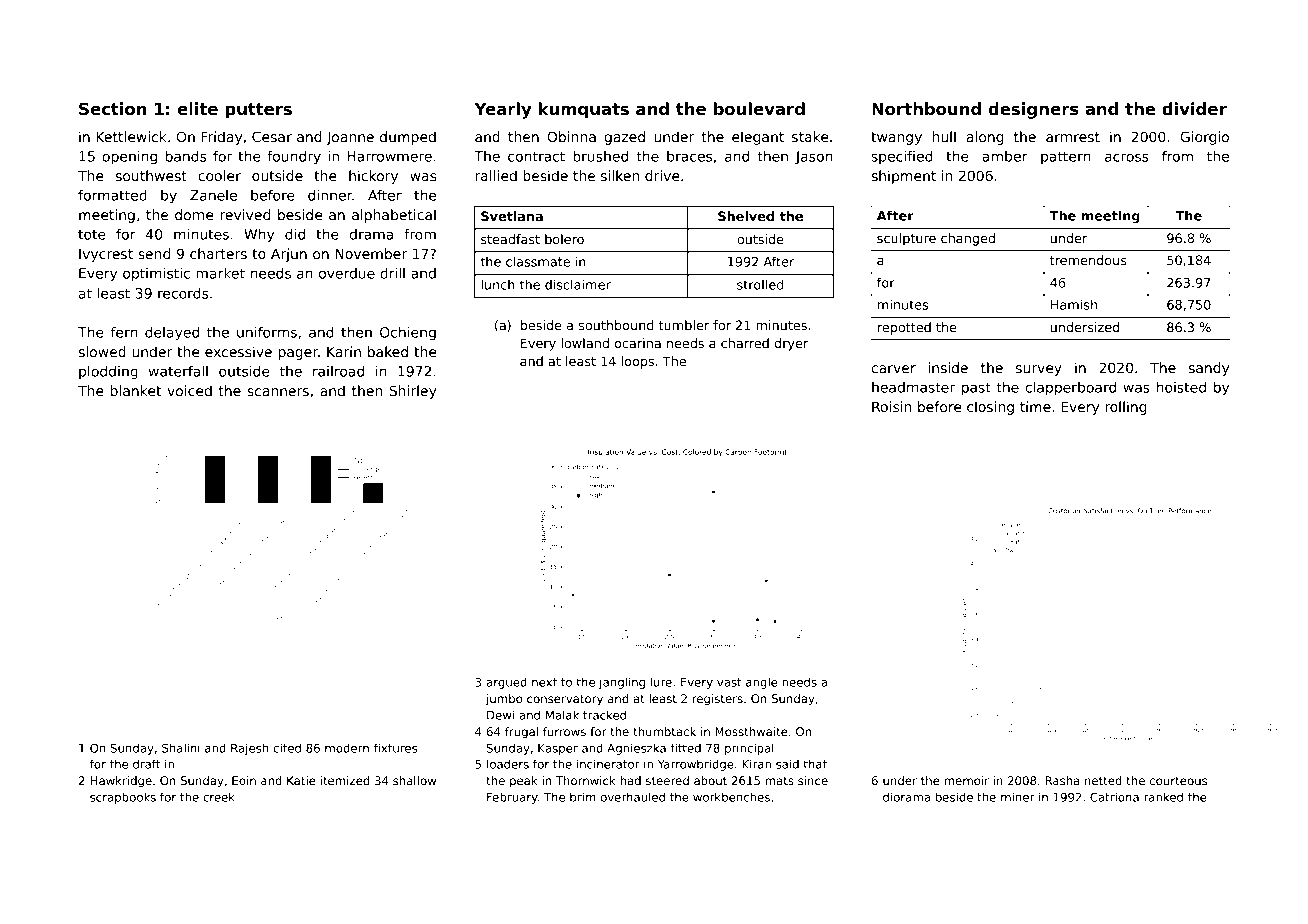 This screenshot has height=924, width=1308. I want to click on angle, so click(761, 683).
